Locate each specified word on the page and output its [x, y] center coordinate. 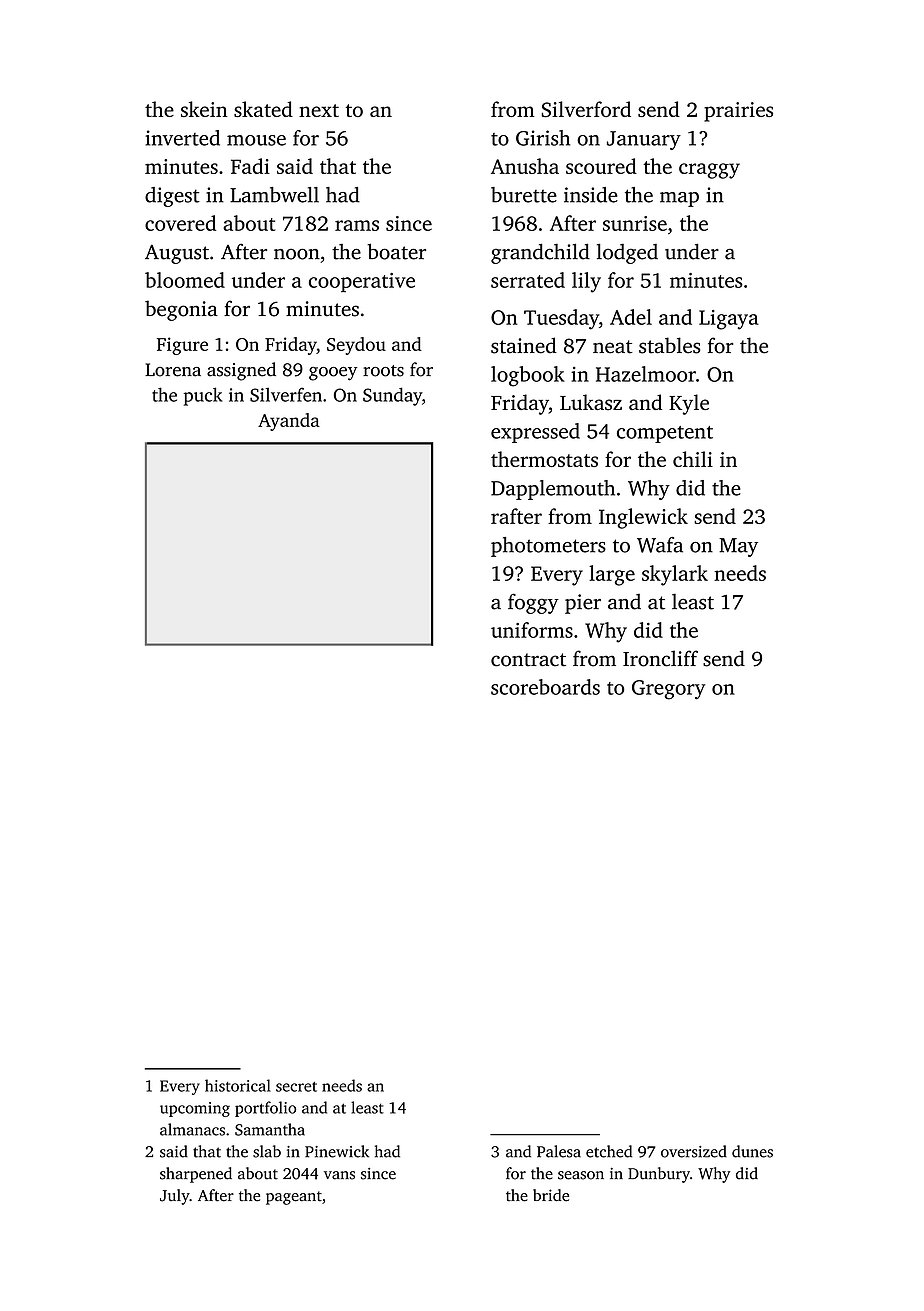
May [738, 547]
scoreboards [545, 687]
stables [670, 345]
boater [396, 251]
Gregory [669, 690]
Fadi [250, 166]
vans [339, 1175]
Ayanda [289, 422]
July [175, 1197]
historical [238, 1085]
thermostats [544, 459]
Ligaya [729, 320]
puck [203, 396]
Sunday [392, 396]
